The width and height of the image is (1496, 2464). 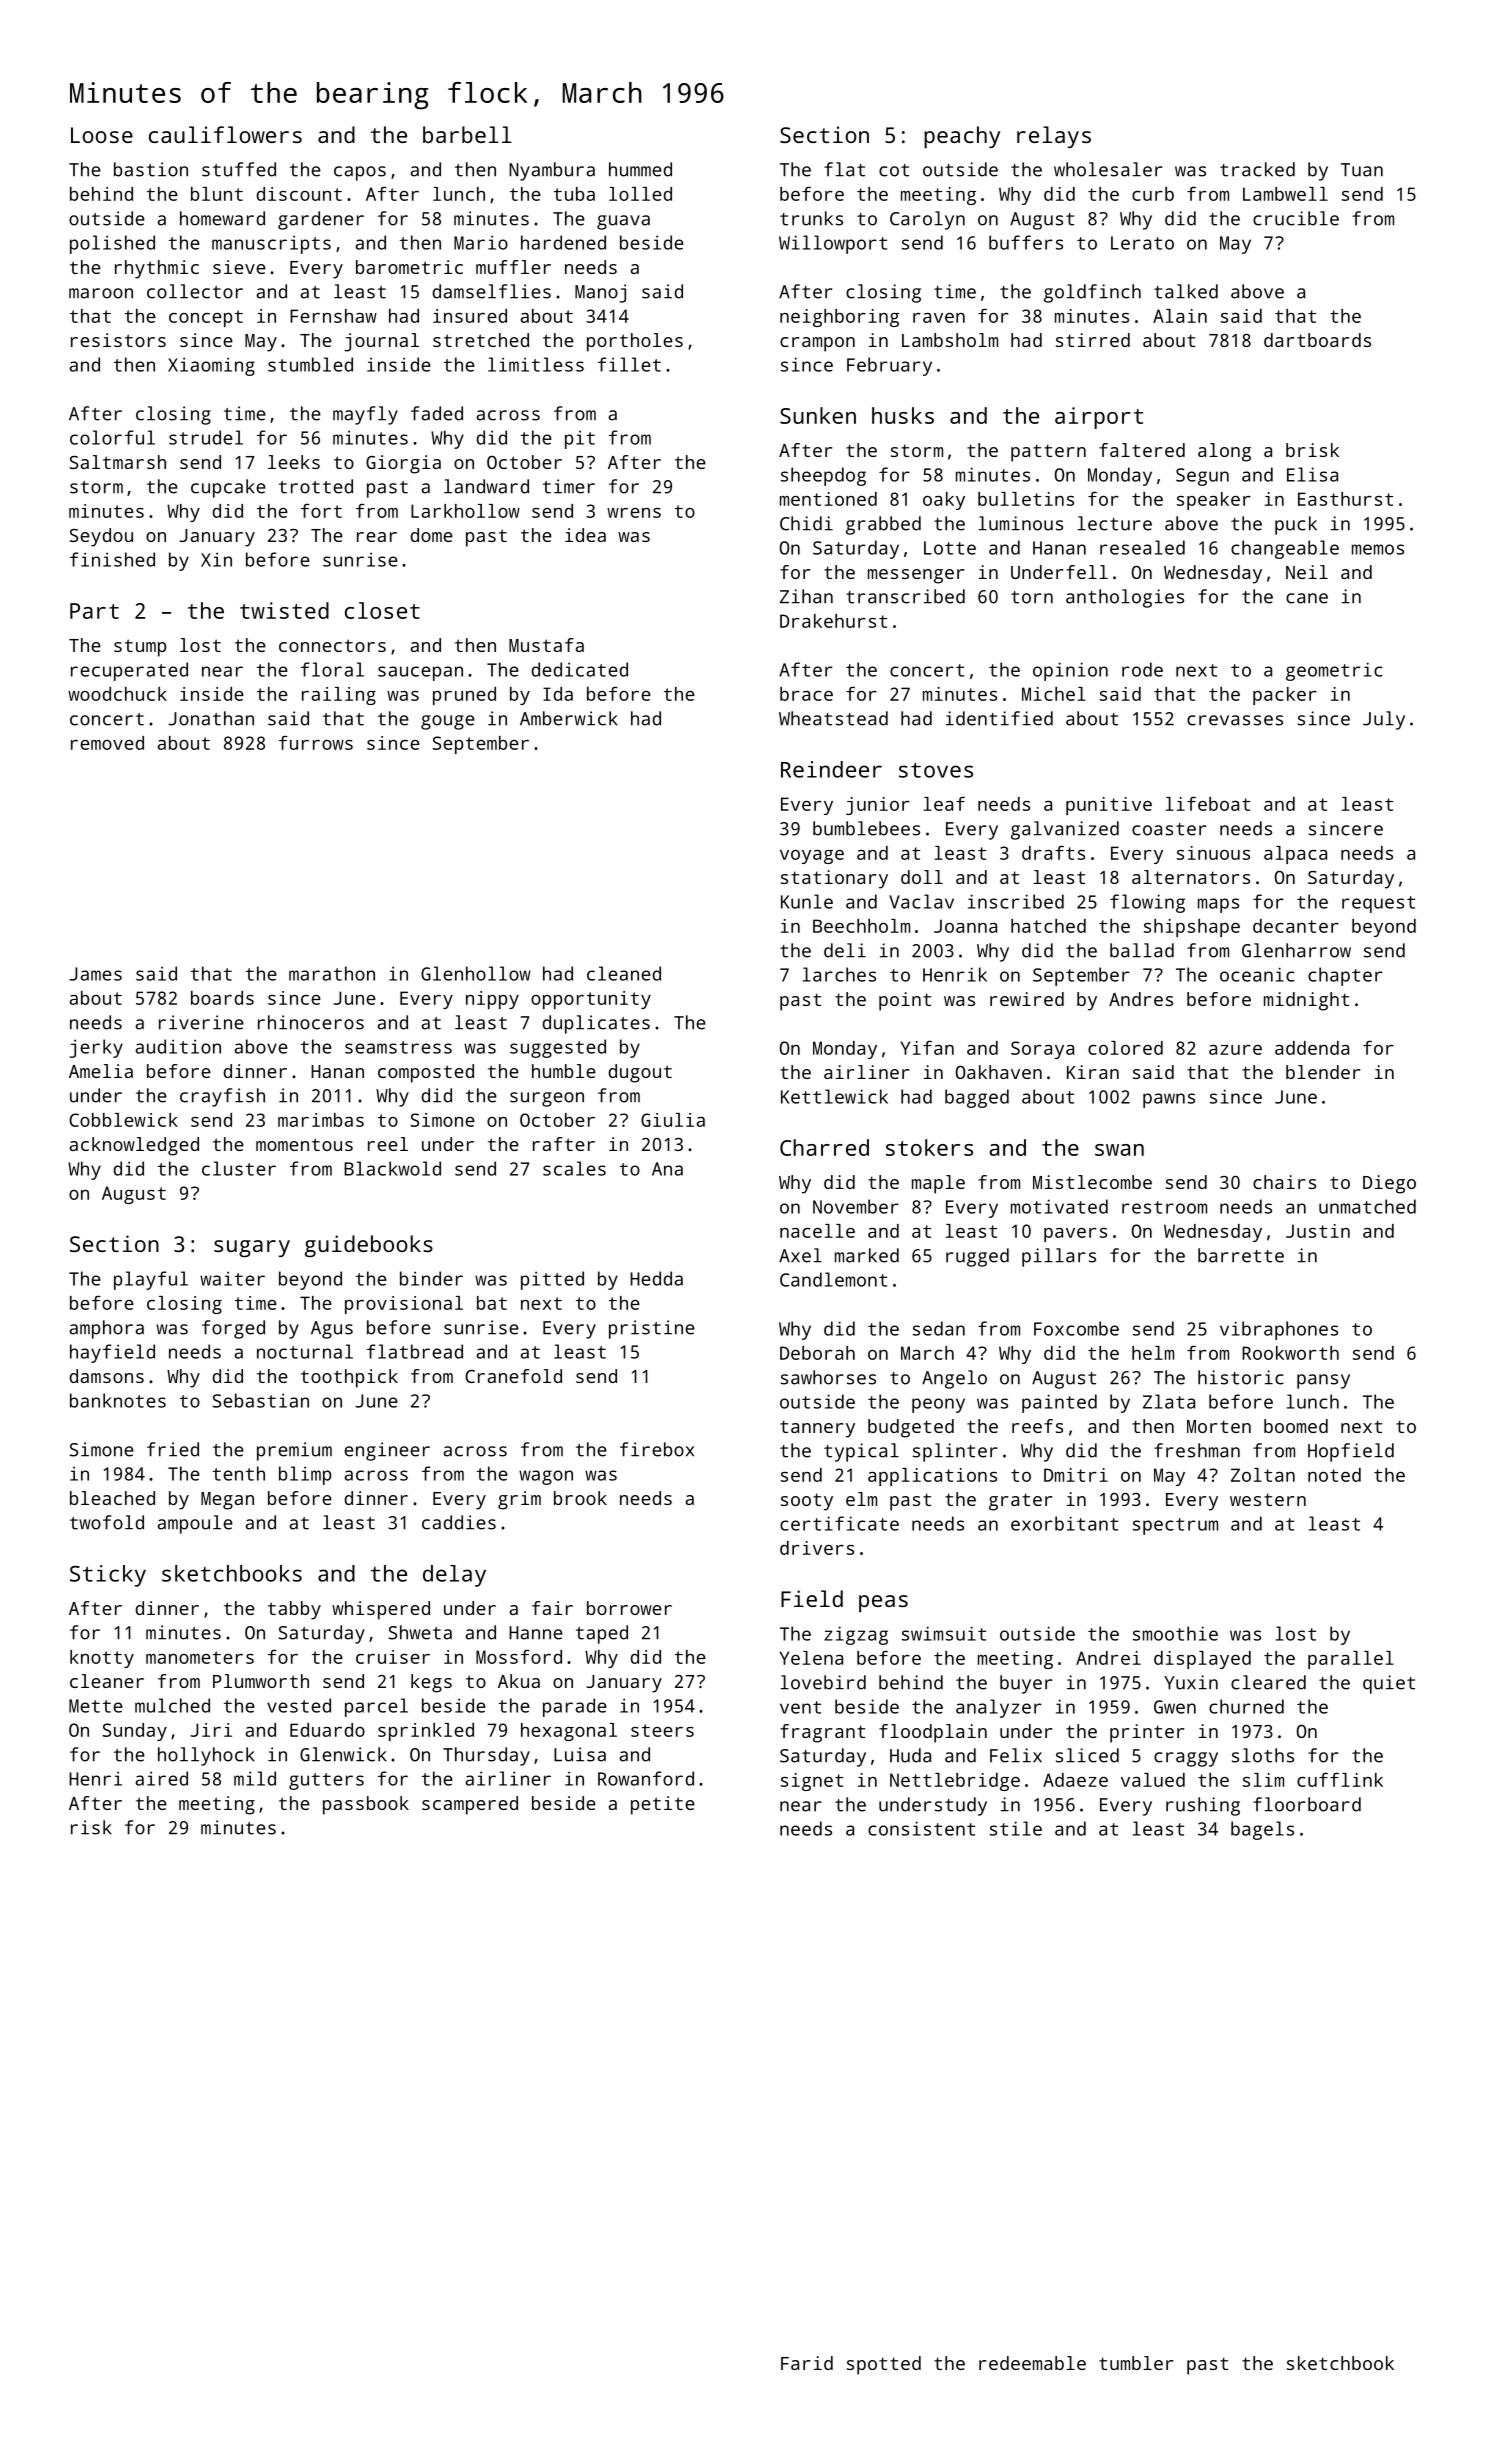 What do you see at coordinates (1153, 1353) in the image?
I see `helm` at bounding box center [1153, 1353].
